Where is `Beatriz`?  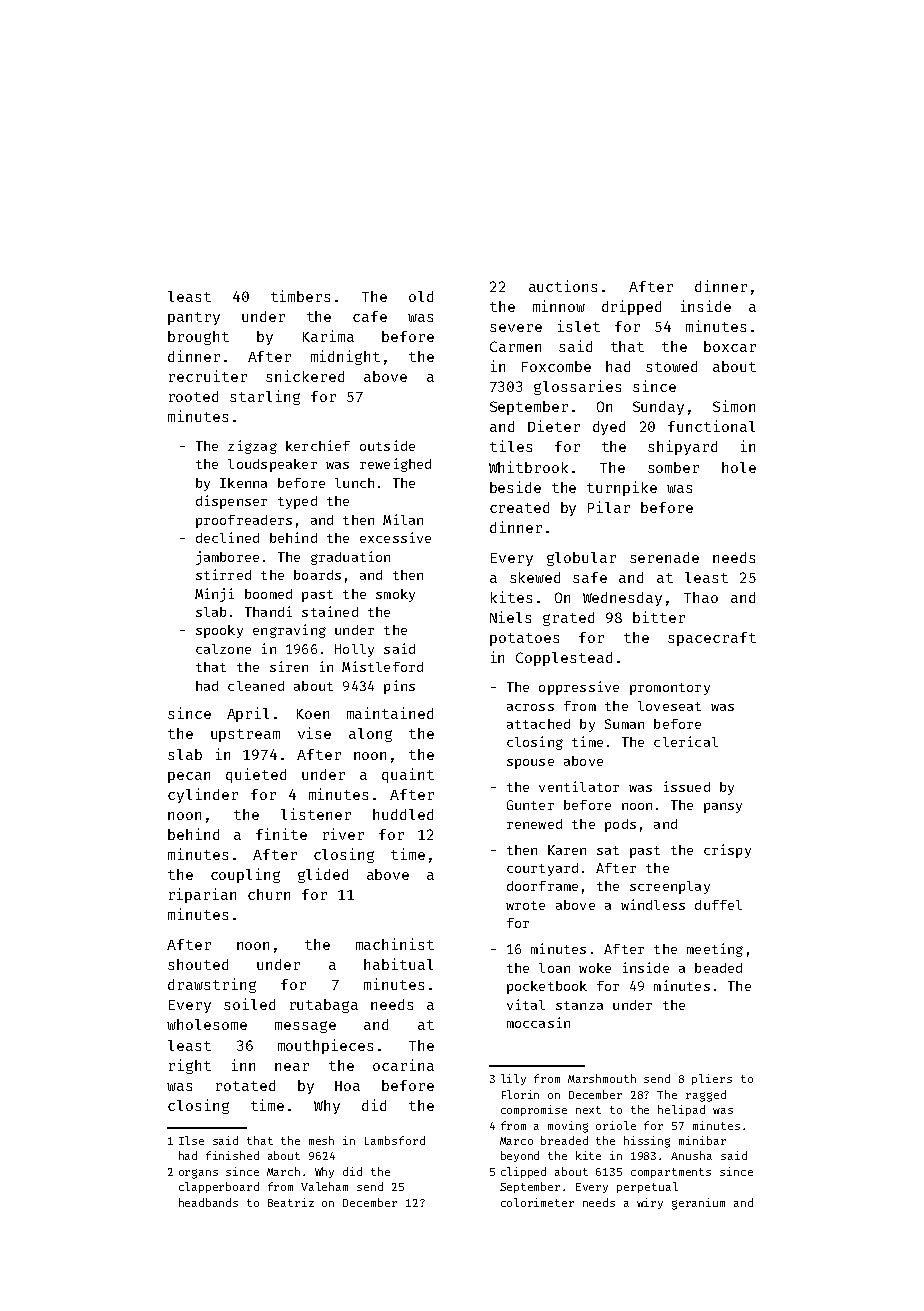 Beatriz is located at coordinates (291, 1202).
